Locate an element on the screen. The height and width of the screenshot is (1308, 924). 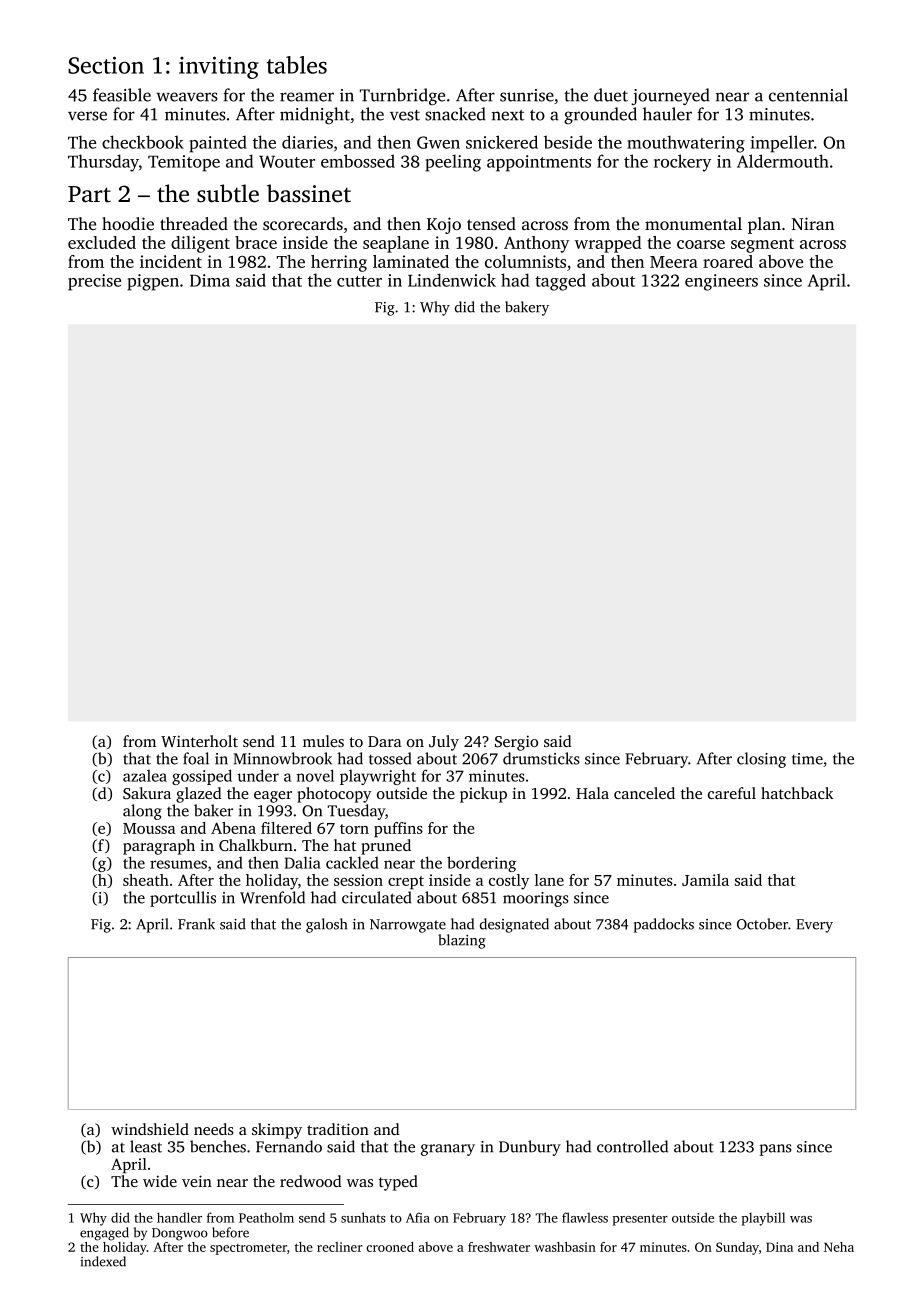
spectrometer is located at coordinates (248, 1249).
